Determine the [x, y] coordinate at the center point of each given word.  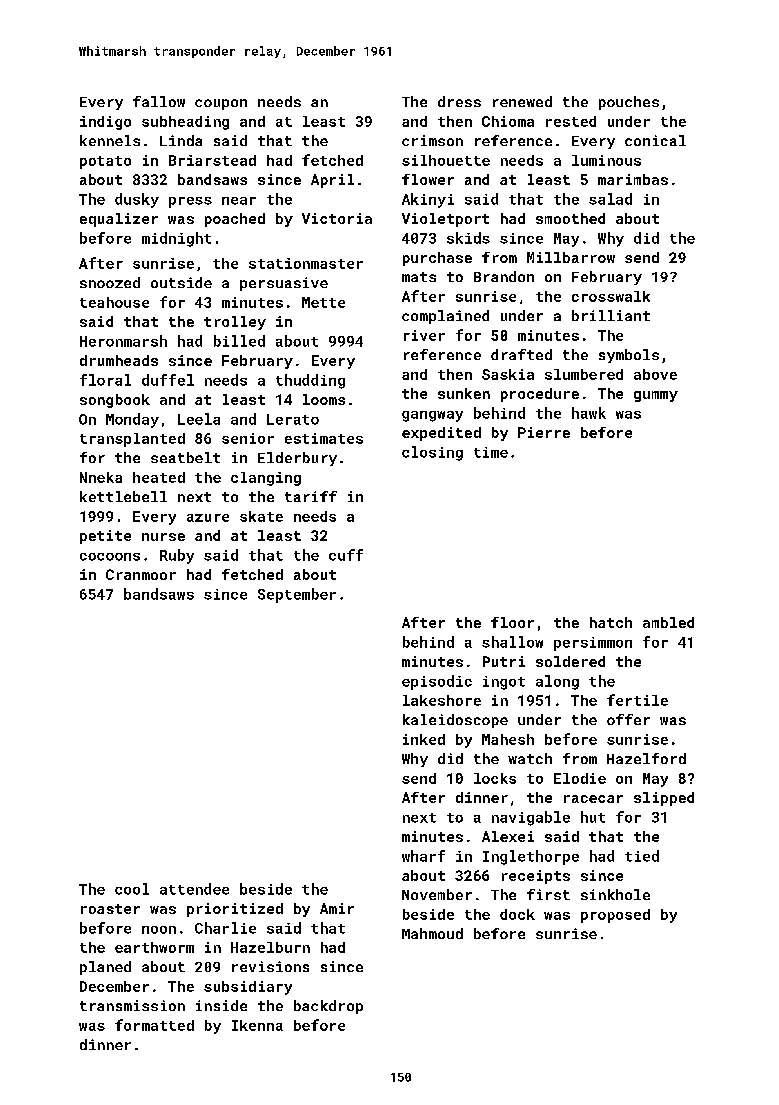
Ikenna [257, 1025]
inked [424, 739]
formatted [154, 1025]
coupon [221, 104]
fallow [159, 101]
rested [571, 121]
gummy [656, 396]
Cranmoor [141, 574]
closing [432, 453]
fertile [637, 700]
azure [208, 518]
